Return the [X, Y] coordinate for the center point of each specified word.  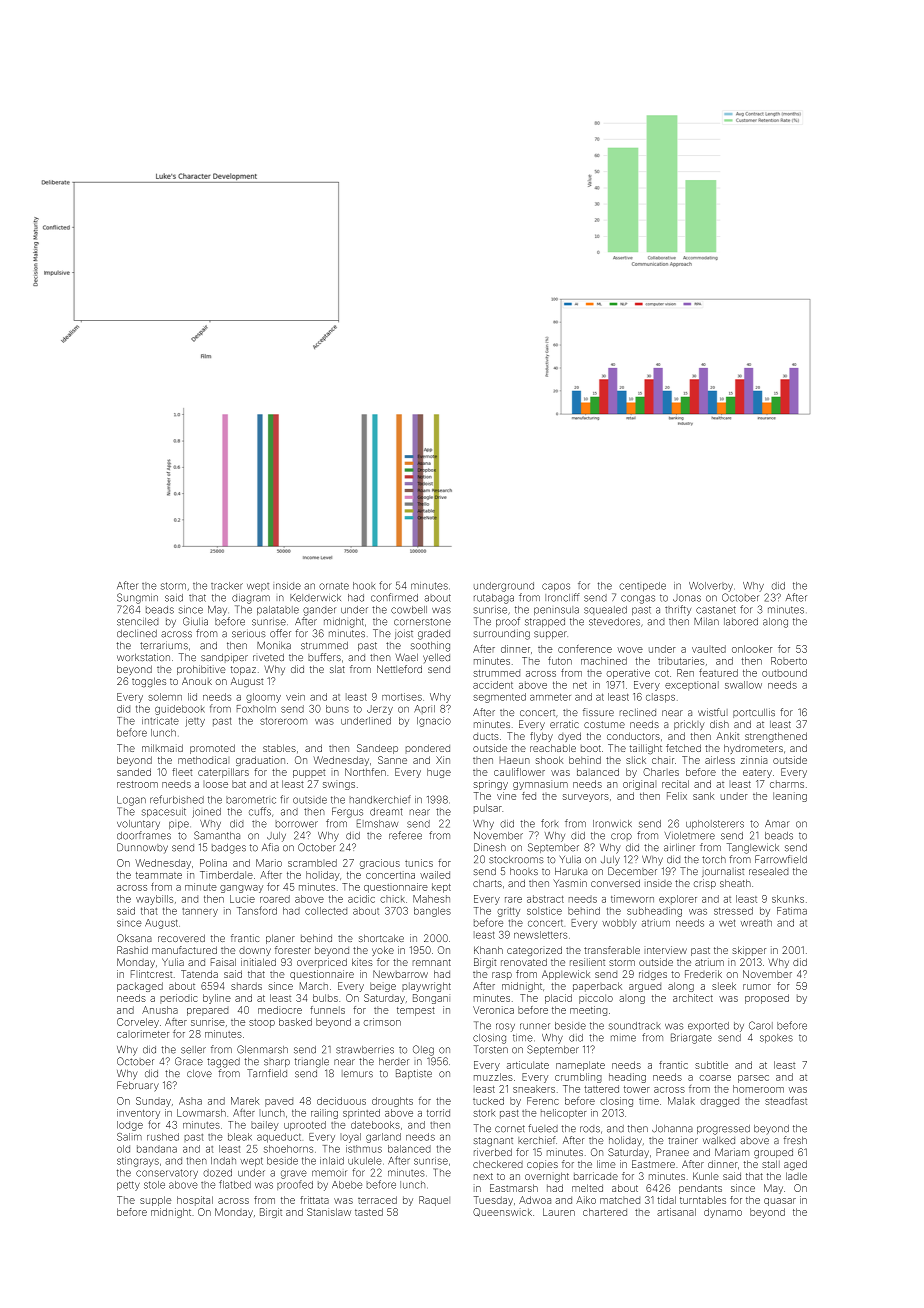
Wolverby [711, 587]
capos [556, 587]
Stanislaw [329, 1212]
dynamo [723, 1213]
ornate [334, 586]
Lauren [559, 1212]
